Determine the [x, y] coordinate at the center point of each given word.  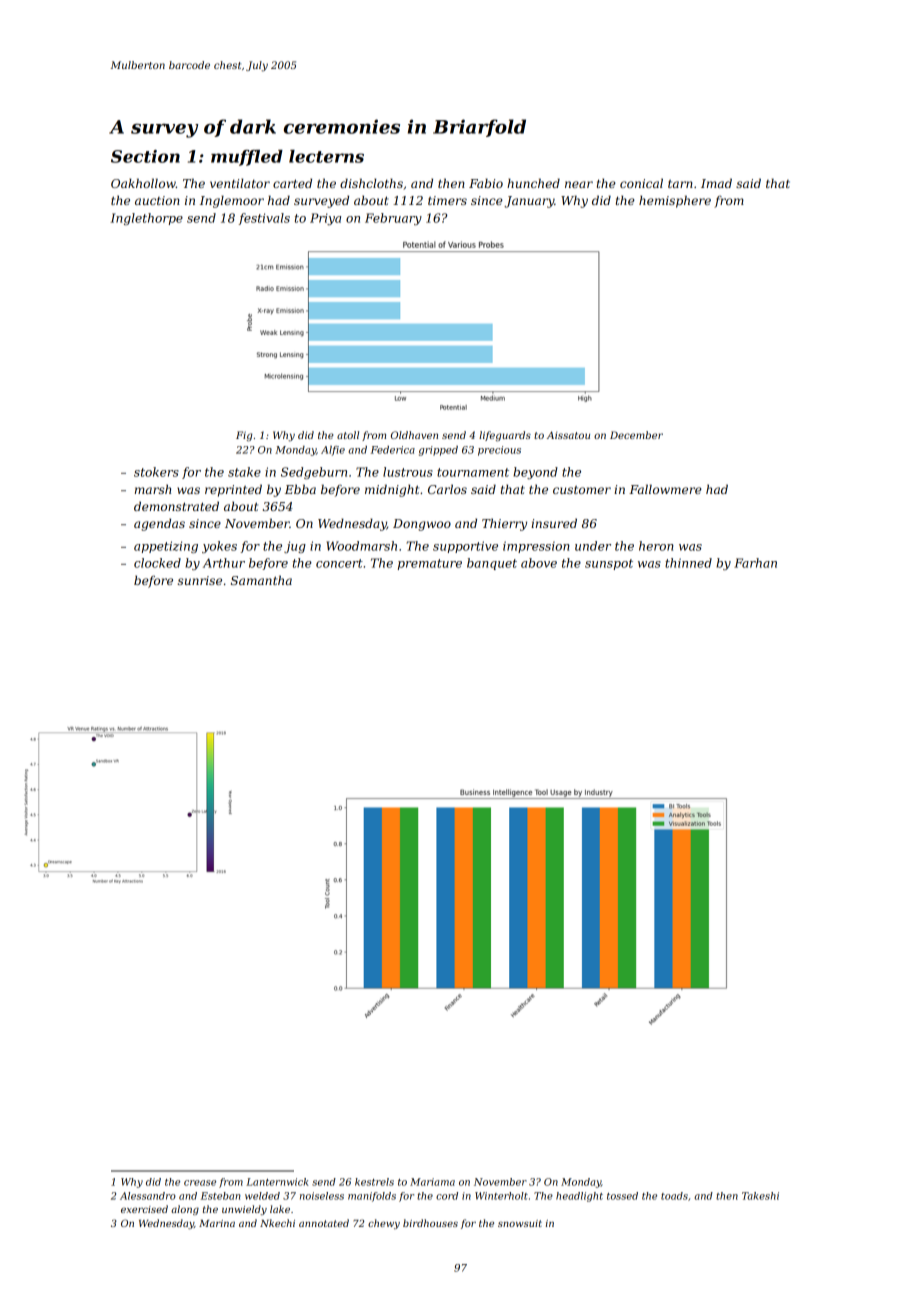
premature [430, 564]
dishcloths [371, 183]
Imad [716, 183]
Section [145, 156]
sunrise [200, 580]
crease [200, 1183]
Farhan [755, 563]
